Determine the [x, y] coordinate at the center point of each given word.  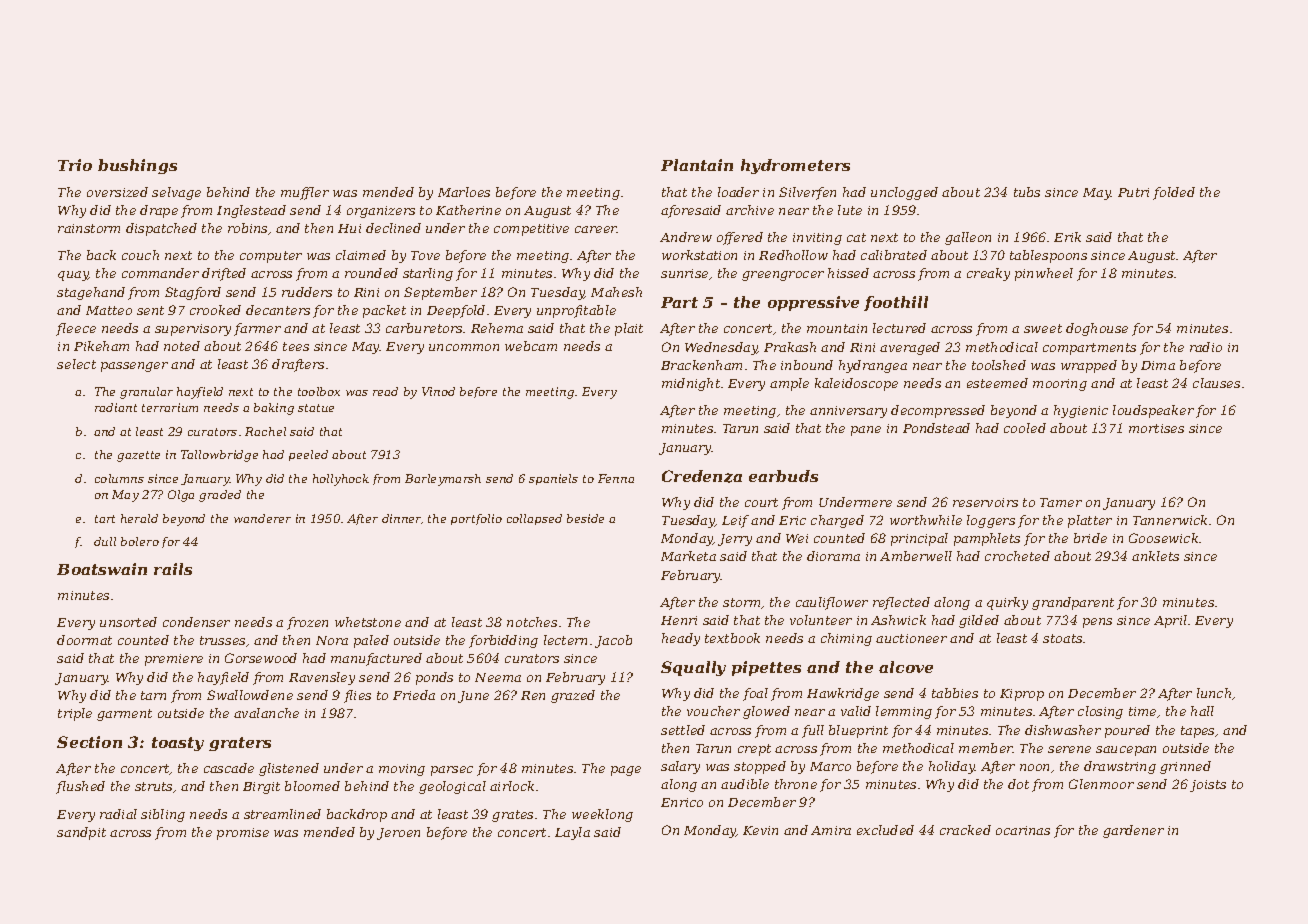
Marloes [464, 192]
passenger [134, 367]
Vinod [438, 391]
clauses [1216, 383]
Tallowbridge [219, 456]
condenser [196, 622]
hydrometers [795, 166]
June [473, 697]
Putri [1133, 192]
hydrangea [873, 366]
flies [357, 696]
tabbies [955, 693]
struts [153, 786]
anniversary [848, 412]
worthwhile [926, 520]
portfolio [476, 519]
